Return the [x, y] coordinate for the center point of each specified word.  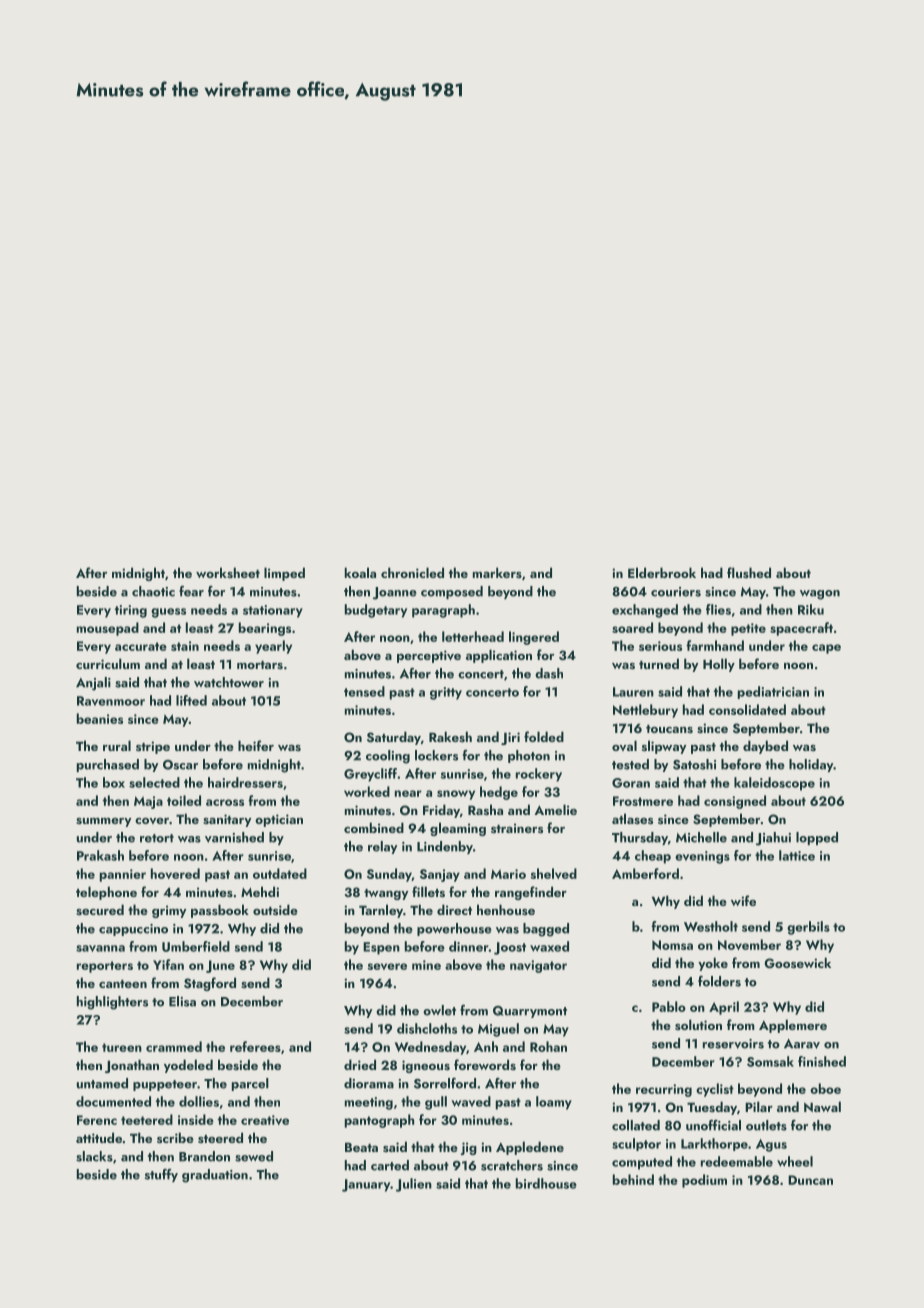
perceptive [429, 656]
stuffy [161, 1175]
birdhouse [546, 1183]
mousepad [108, 629]
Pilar [759, 1106]
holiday [811, 765]
